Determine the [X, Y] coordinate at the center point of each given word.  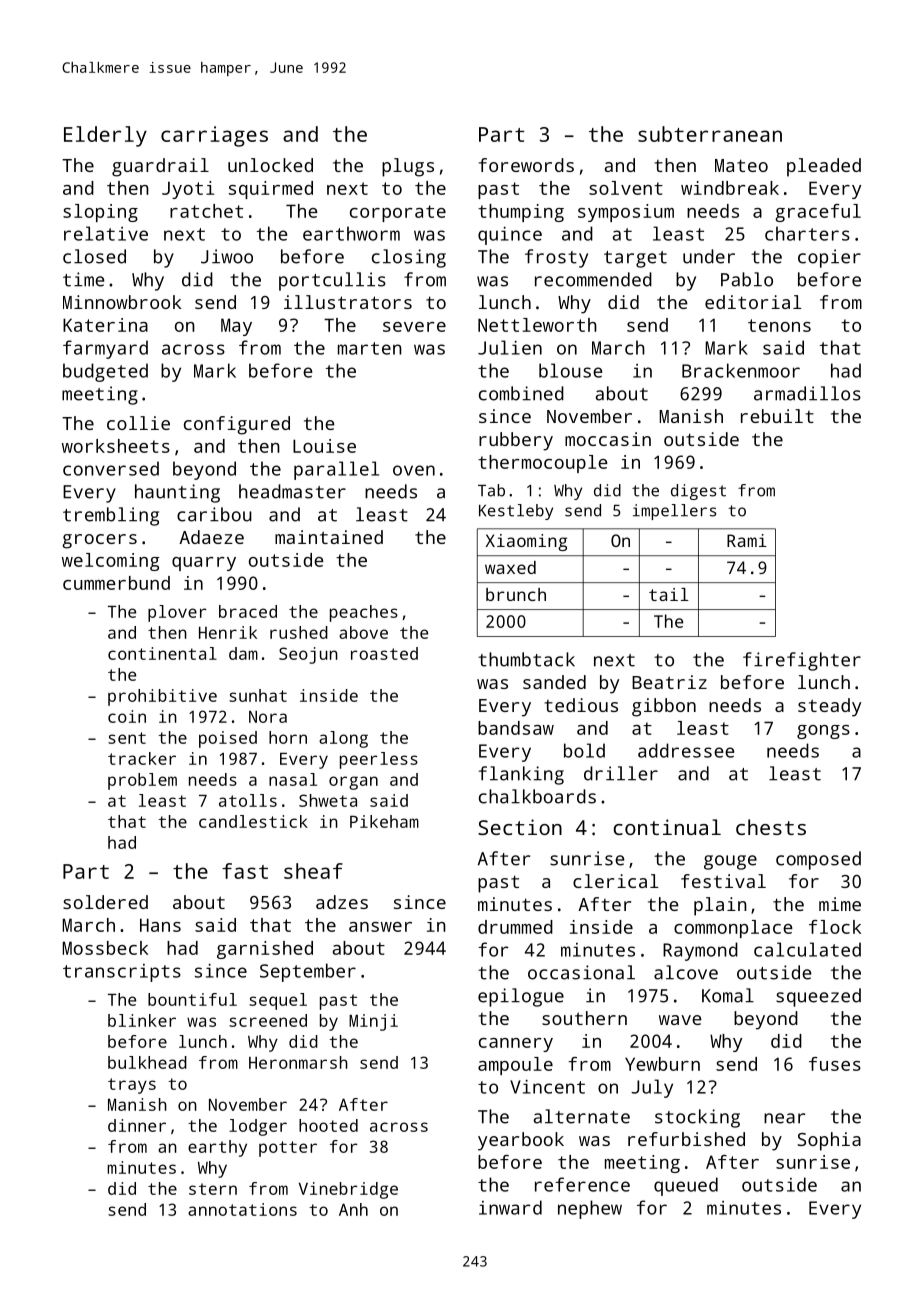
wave [680, 1020]
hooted [328, 1125]
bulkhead [147, 1062]
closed [94, 256]
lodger [258, 1127]
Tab [491, 490]
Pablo [747, 279]
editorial [753, 302]
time [83, 279]
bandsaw [516, 728]
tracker [142, 758]
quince [510, 235]
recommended [593, 279]
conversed [111, 468]
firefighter [802, 661]
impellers [674, 512]
